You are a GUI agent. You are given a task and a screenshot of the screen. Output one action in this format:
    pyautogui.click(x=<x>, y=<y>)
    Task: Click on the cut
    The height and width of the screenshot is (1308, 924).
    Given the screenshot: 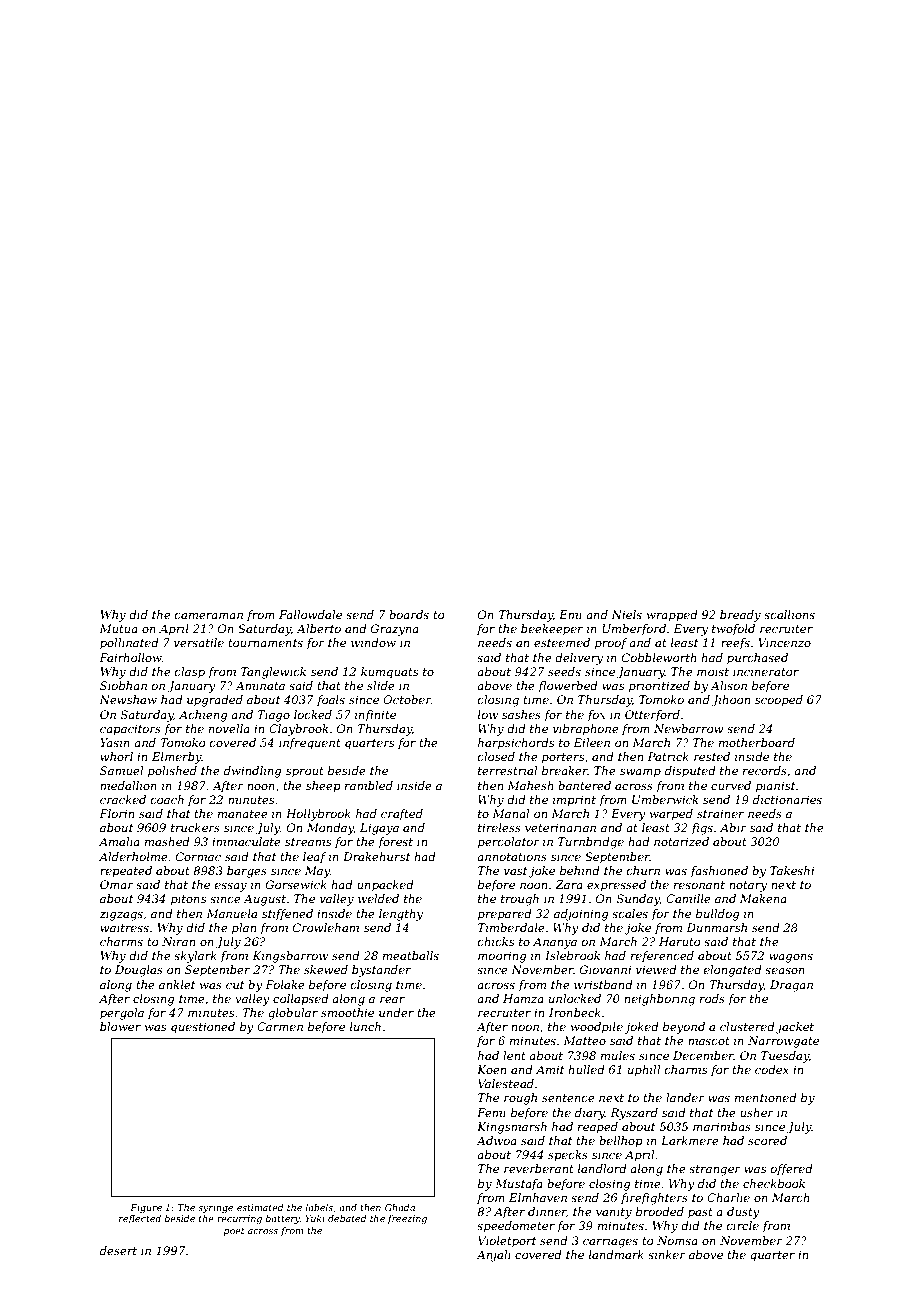 What is the action you would take?
    pyautogui.click(x=235, y=985)
